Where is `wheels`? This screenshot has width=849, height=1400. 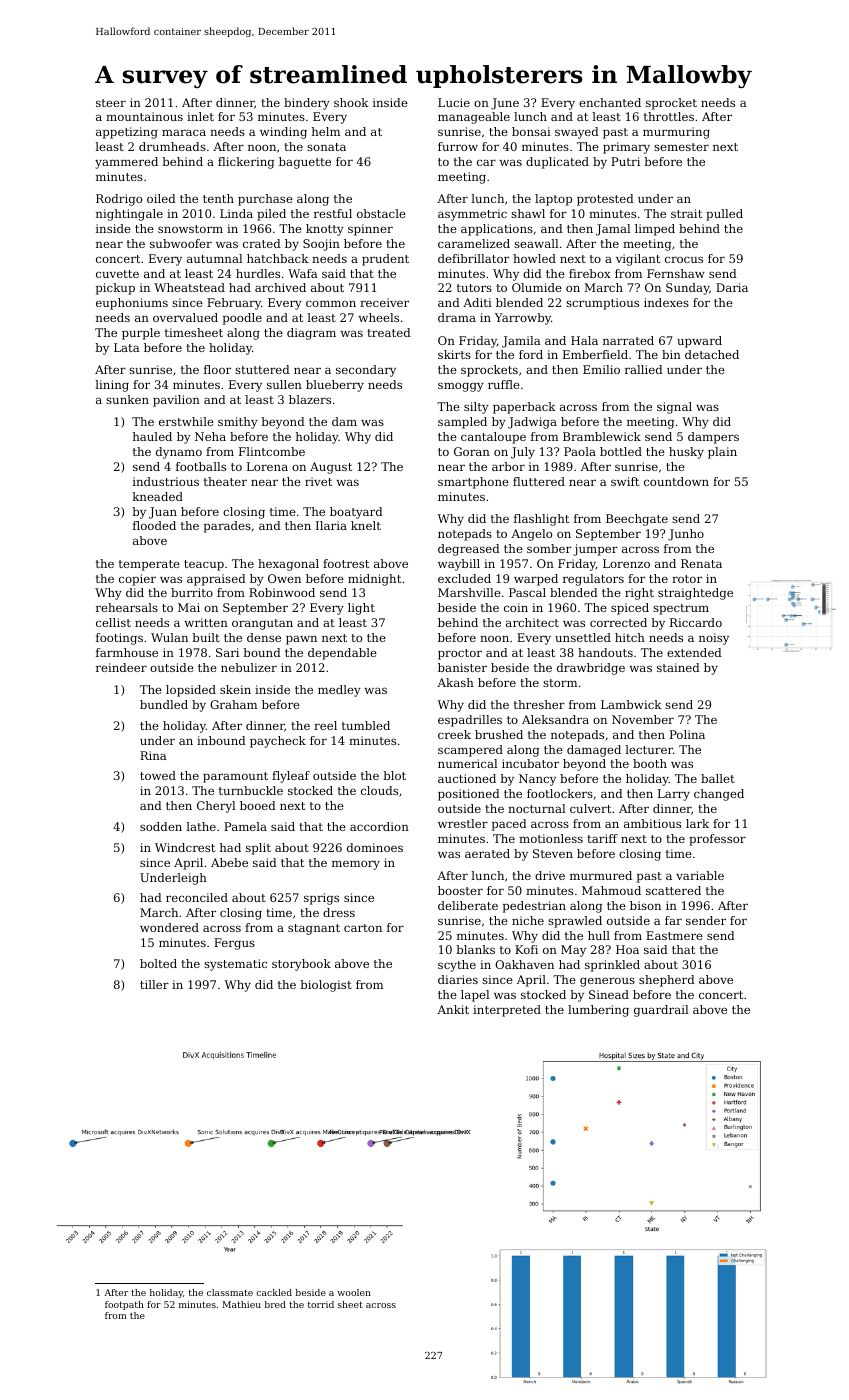 wheels is located at coordinates (378, 317).
